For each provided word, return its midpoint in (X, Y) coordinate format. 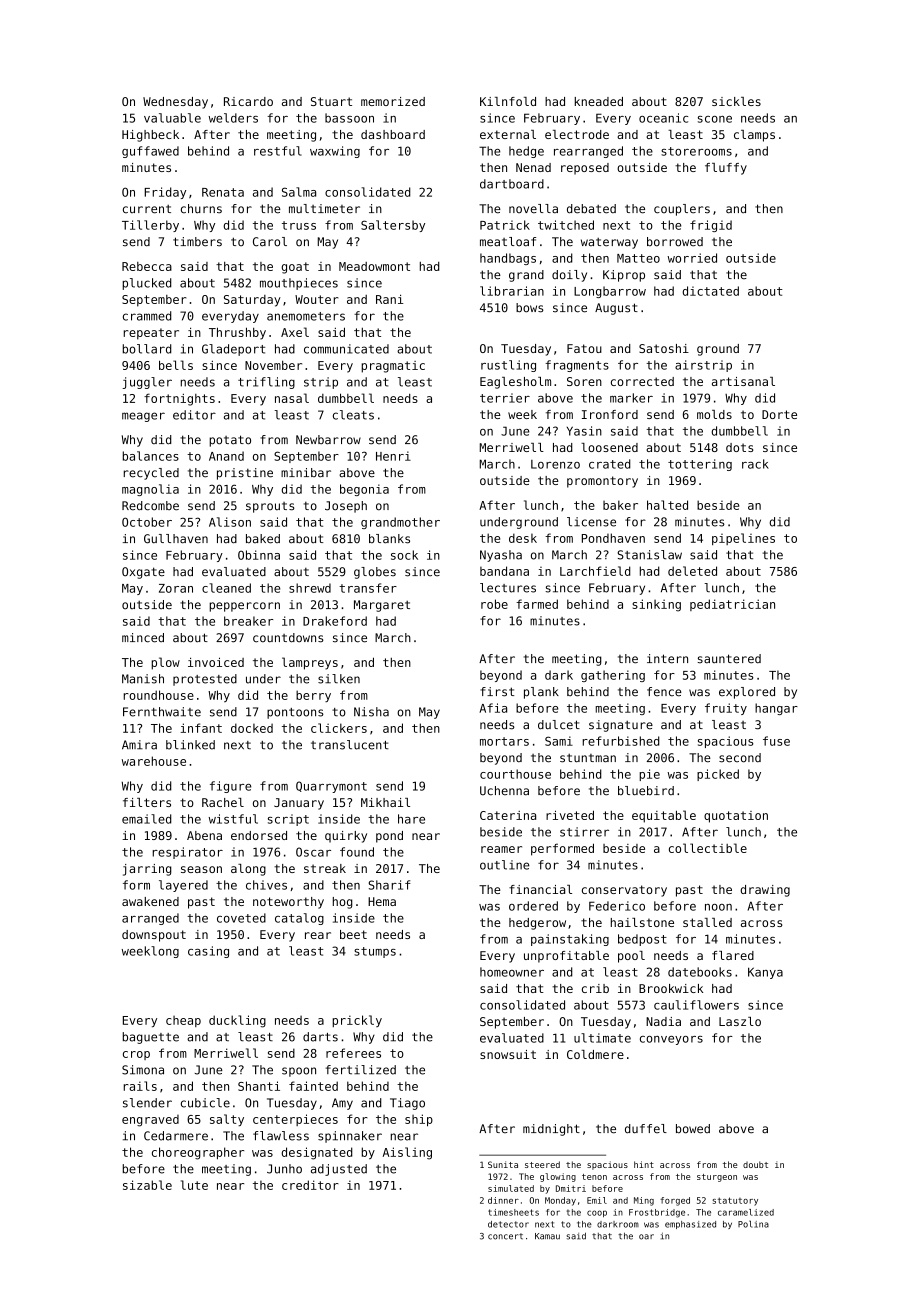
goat (295, 268)
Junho (284, 1169)
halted (667, 505)
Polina (753, 1224)
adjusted (339, 1170)
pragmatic (393, 367)
